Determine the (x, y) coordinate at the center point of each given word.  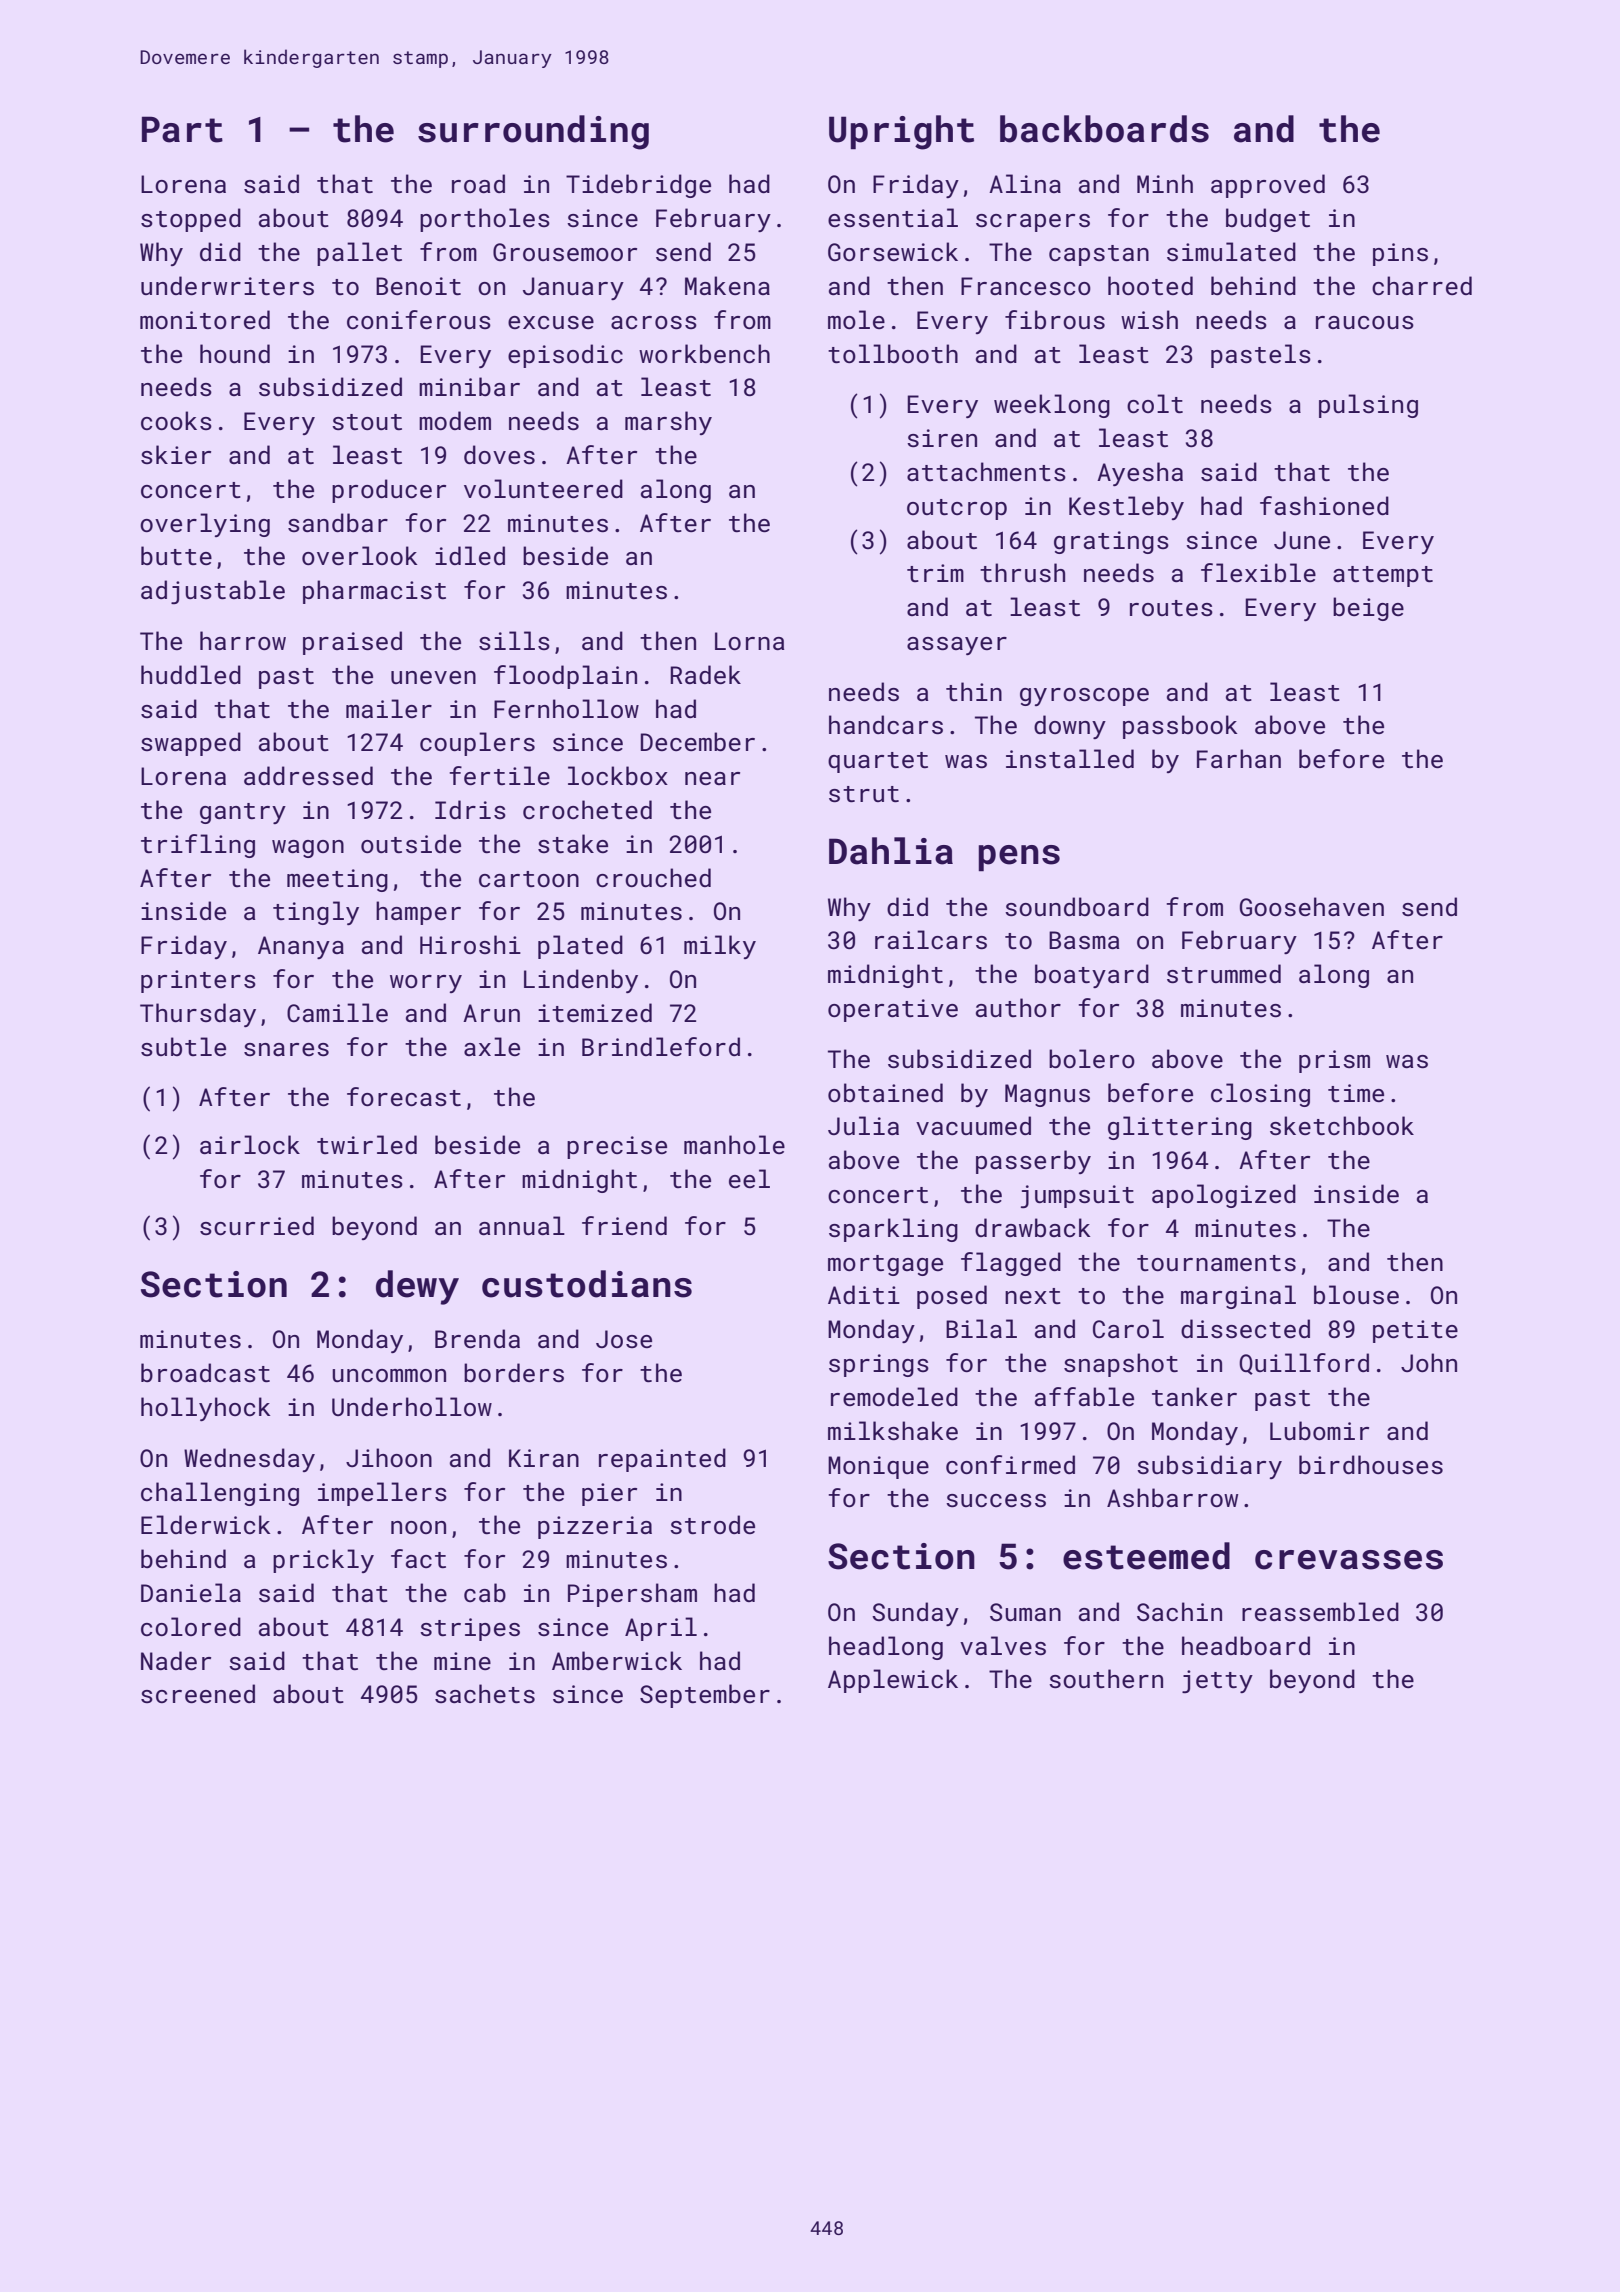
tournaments (1216, 1263)
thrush (1022, 572)
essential (893, 217)
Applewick (893, 1681)
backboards (1104, 129)
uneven (433, 677)
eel (749, 1178)
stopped (191, 220)
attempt (1383, 576)
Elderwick (206, 1524)
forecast (404, 1096)
